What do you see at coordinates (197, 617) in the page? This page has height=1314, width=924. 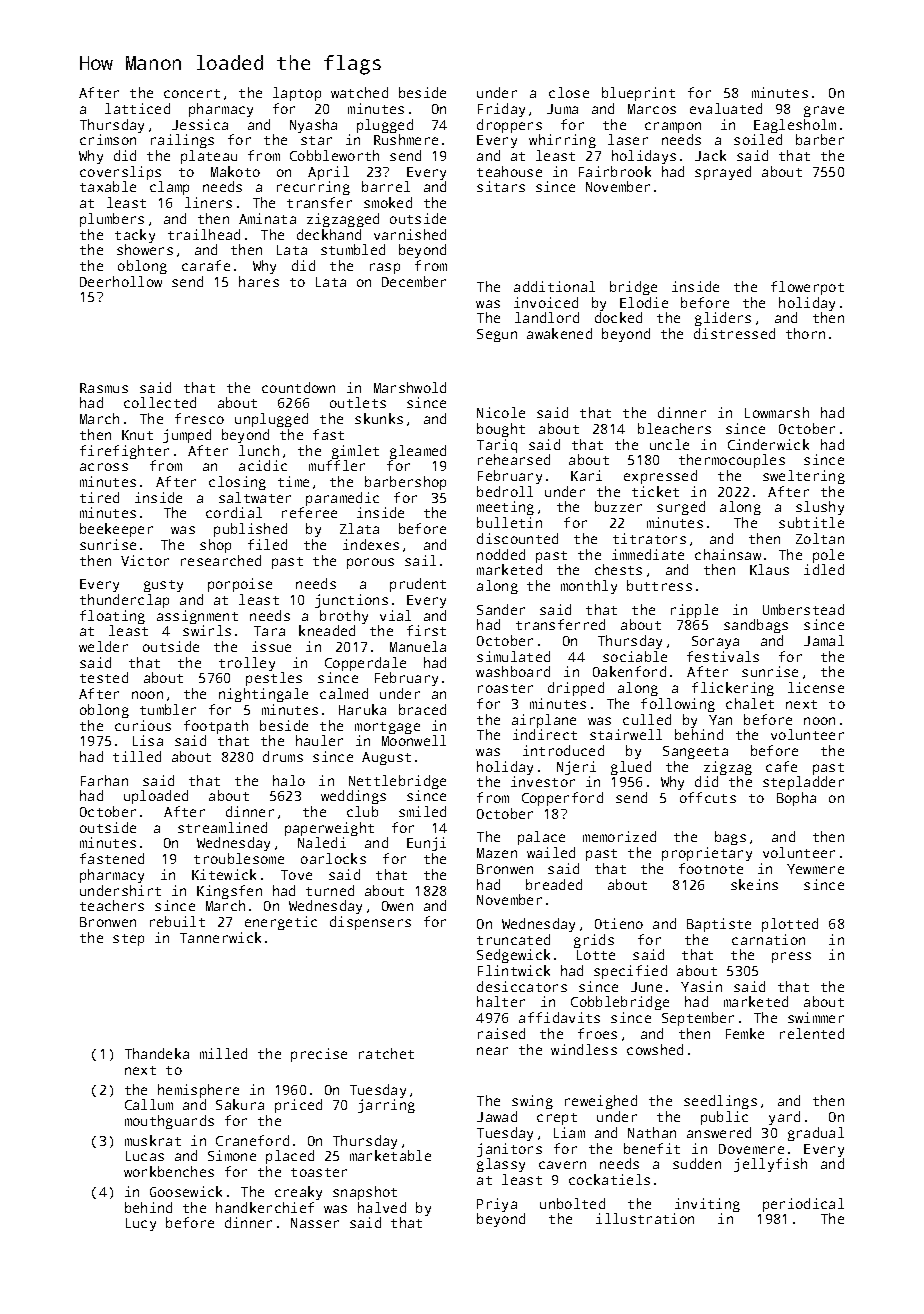 I see `assignment` at bounding box center [197, 617].
